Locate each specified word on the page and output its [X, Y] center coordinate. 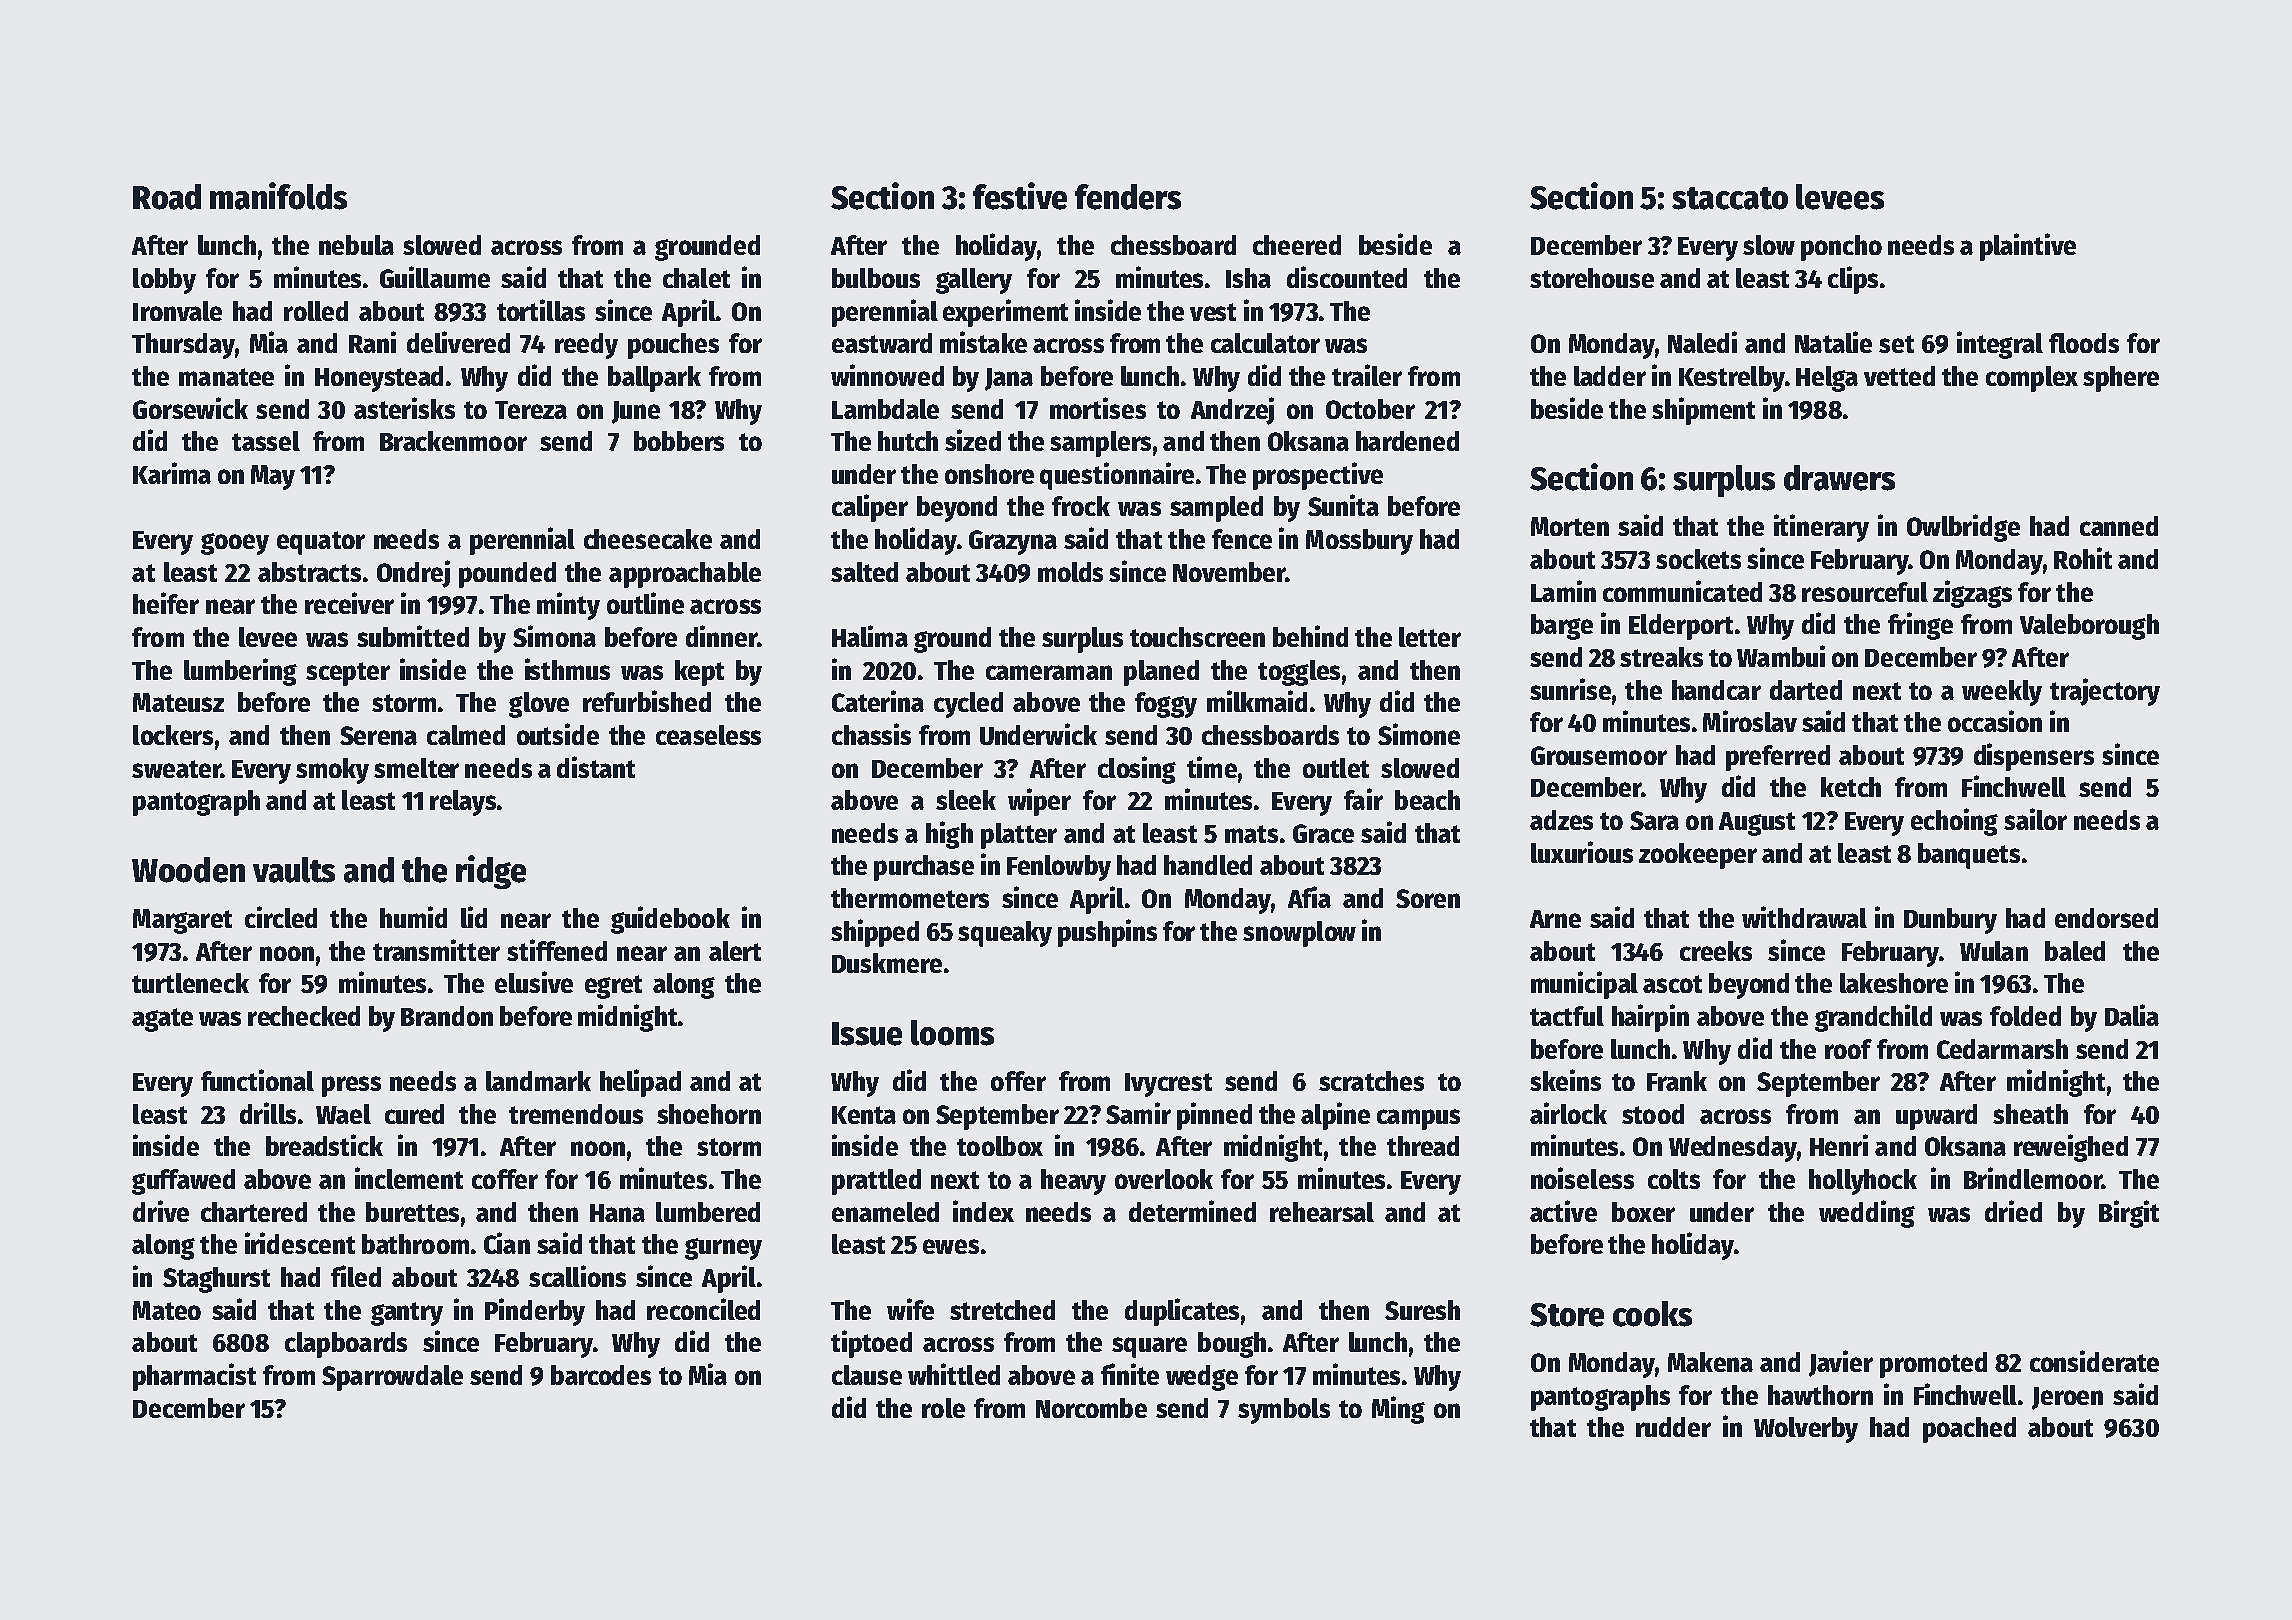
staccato [1730, 198]
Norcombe [1091, 1408]
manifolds [278, 196]
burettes [412, 1212]
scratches [1371, 1081]
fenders [1128, 197]
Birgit [2129, 1214]
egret [613, 987]
